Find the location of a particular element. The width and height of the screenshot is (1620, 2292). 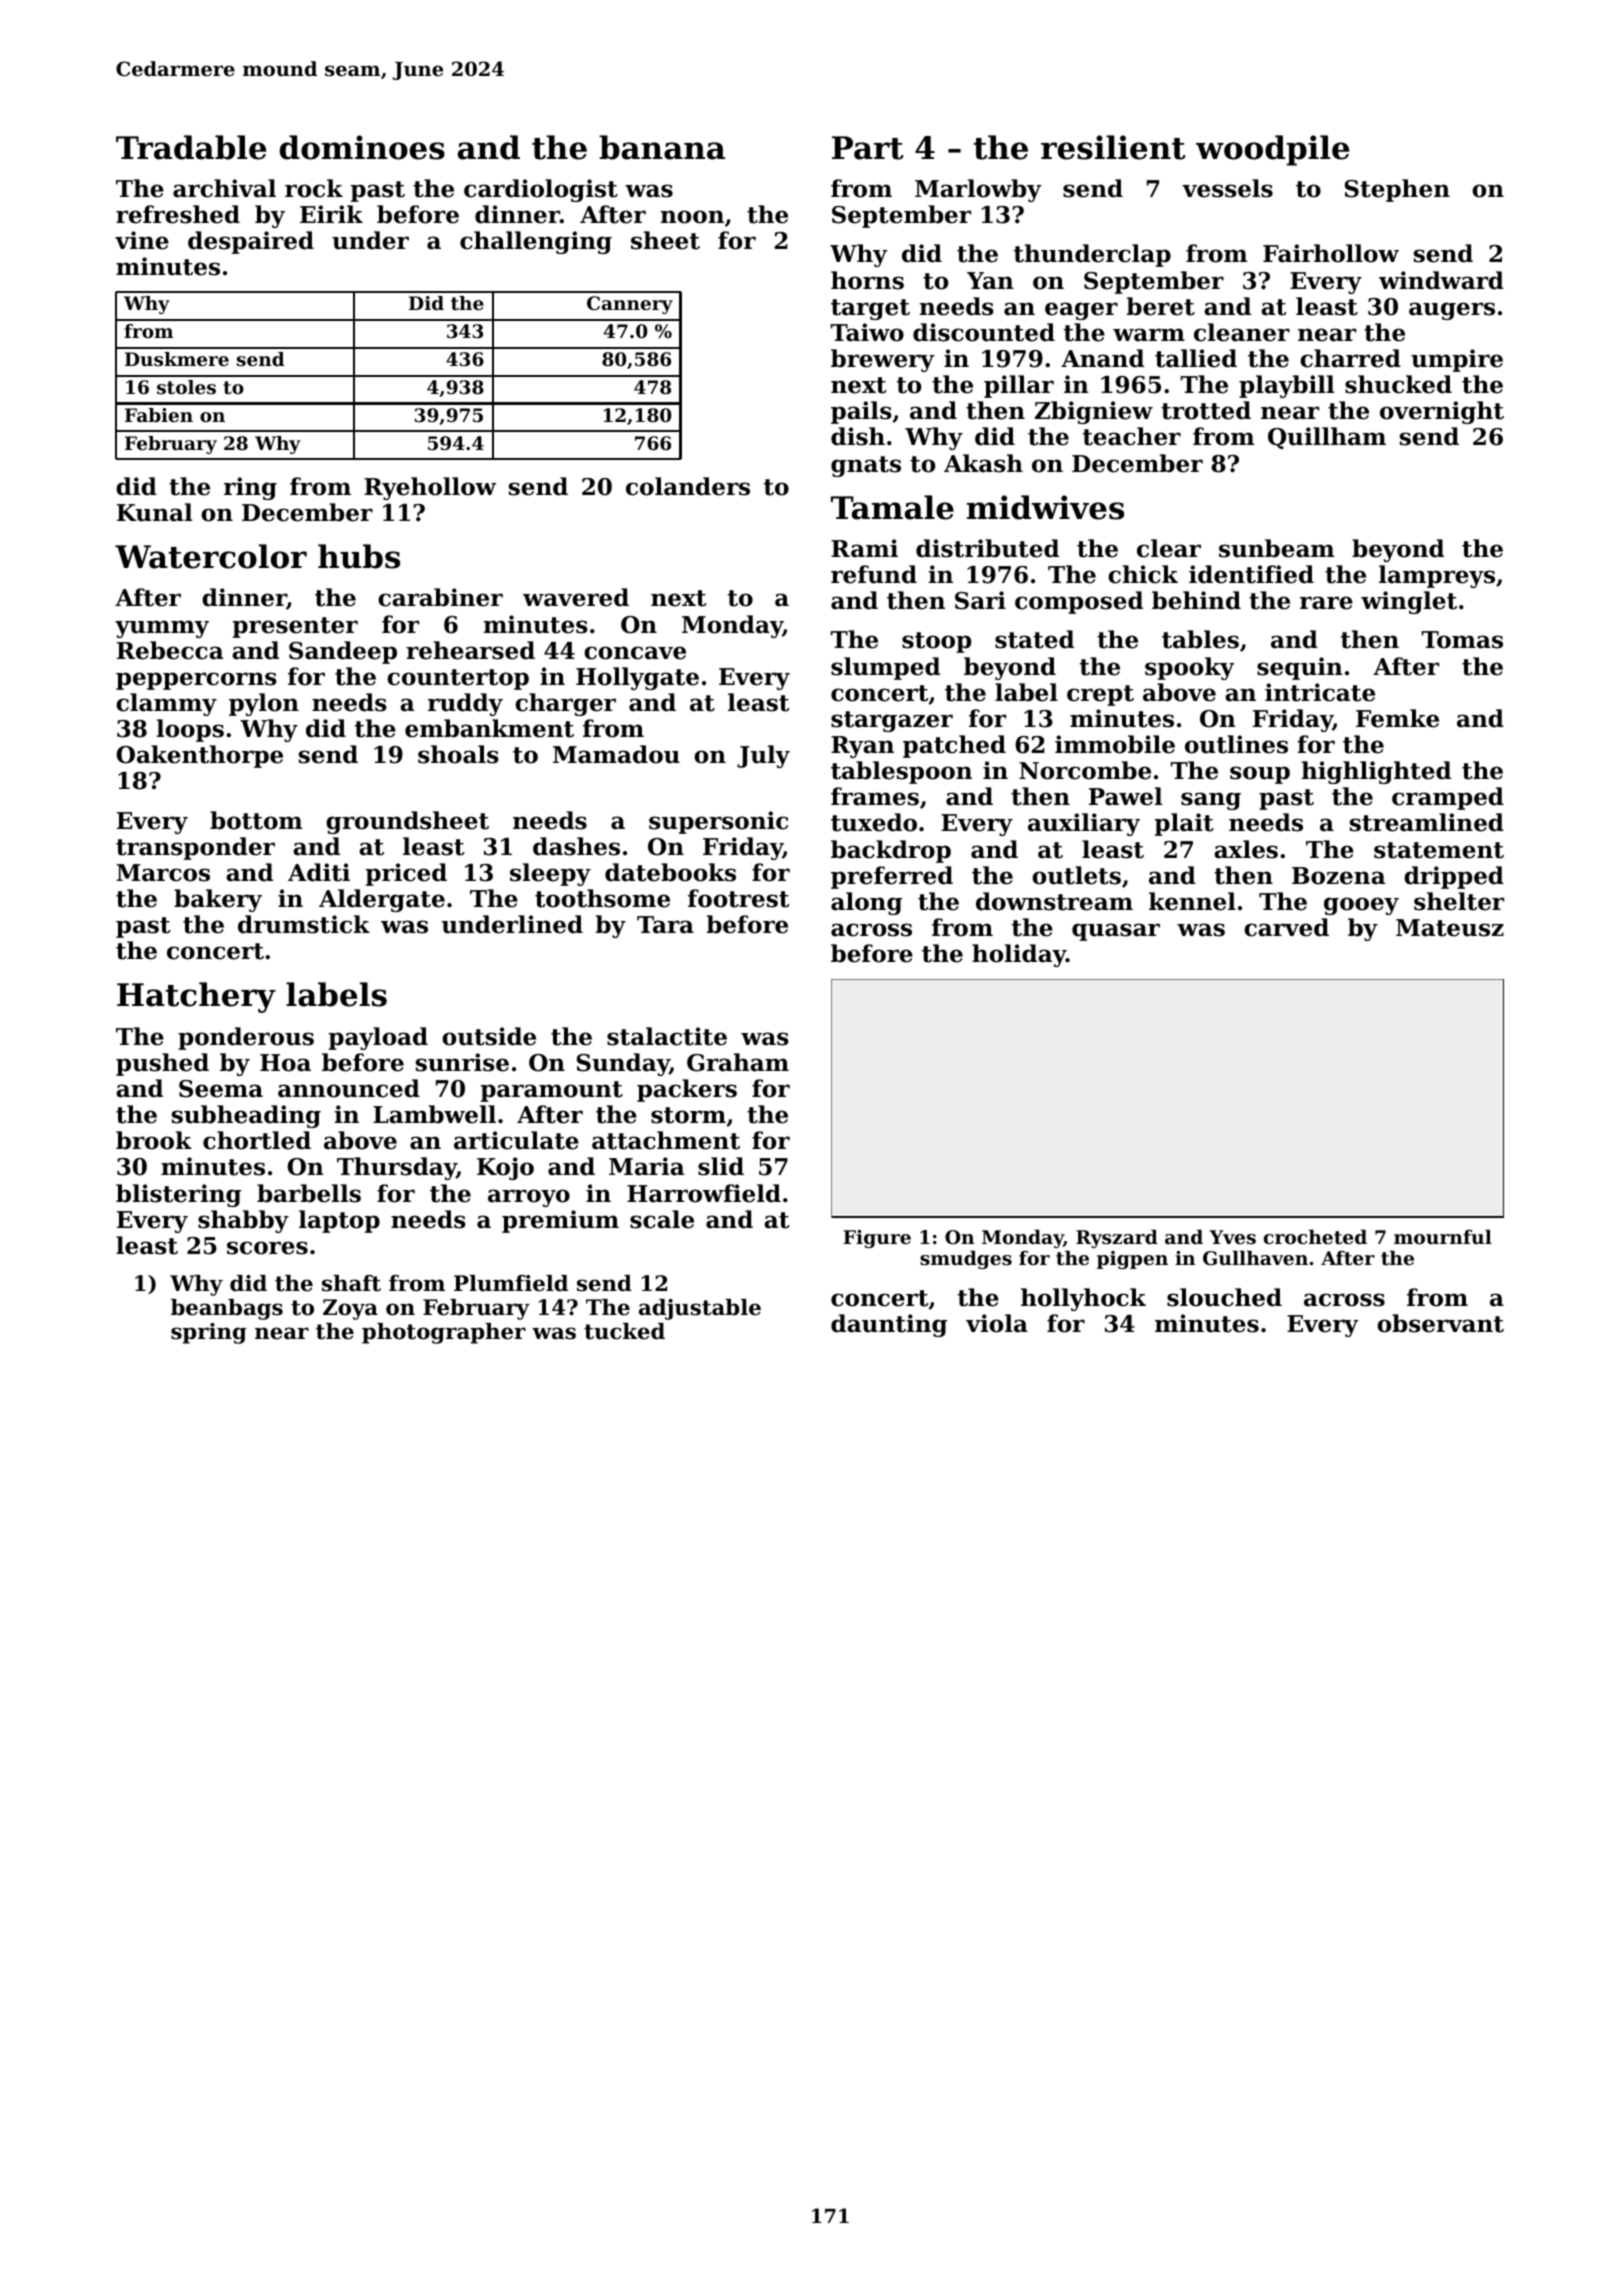

Fairhollow is located at coordinates (1331, 253).
